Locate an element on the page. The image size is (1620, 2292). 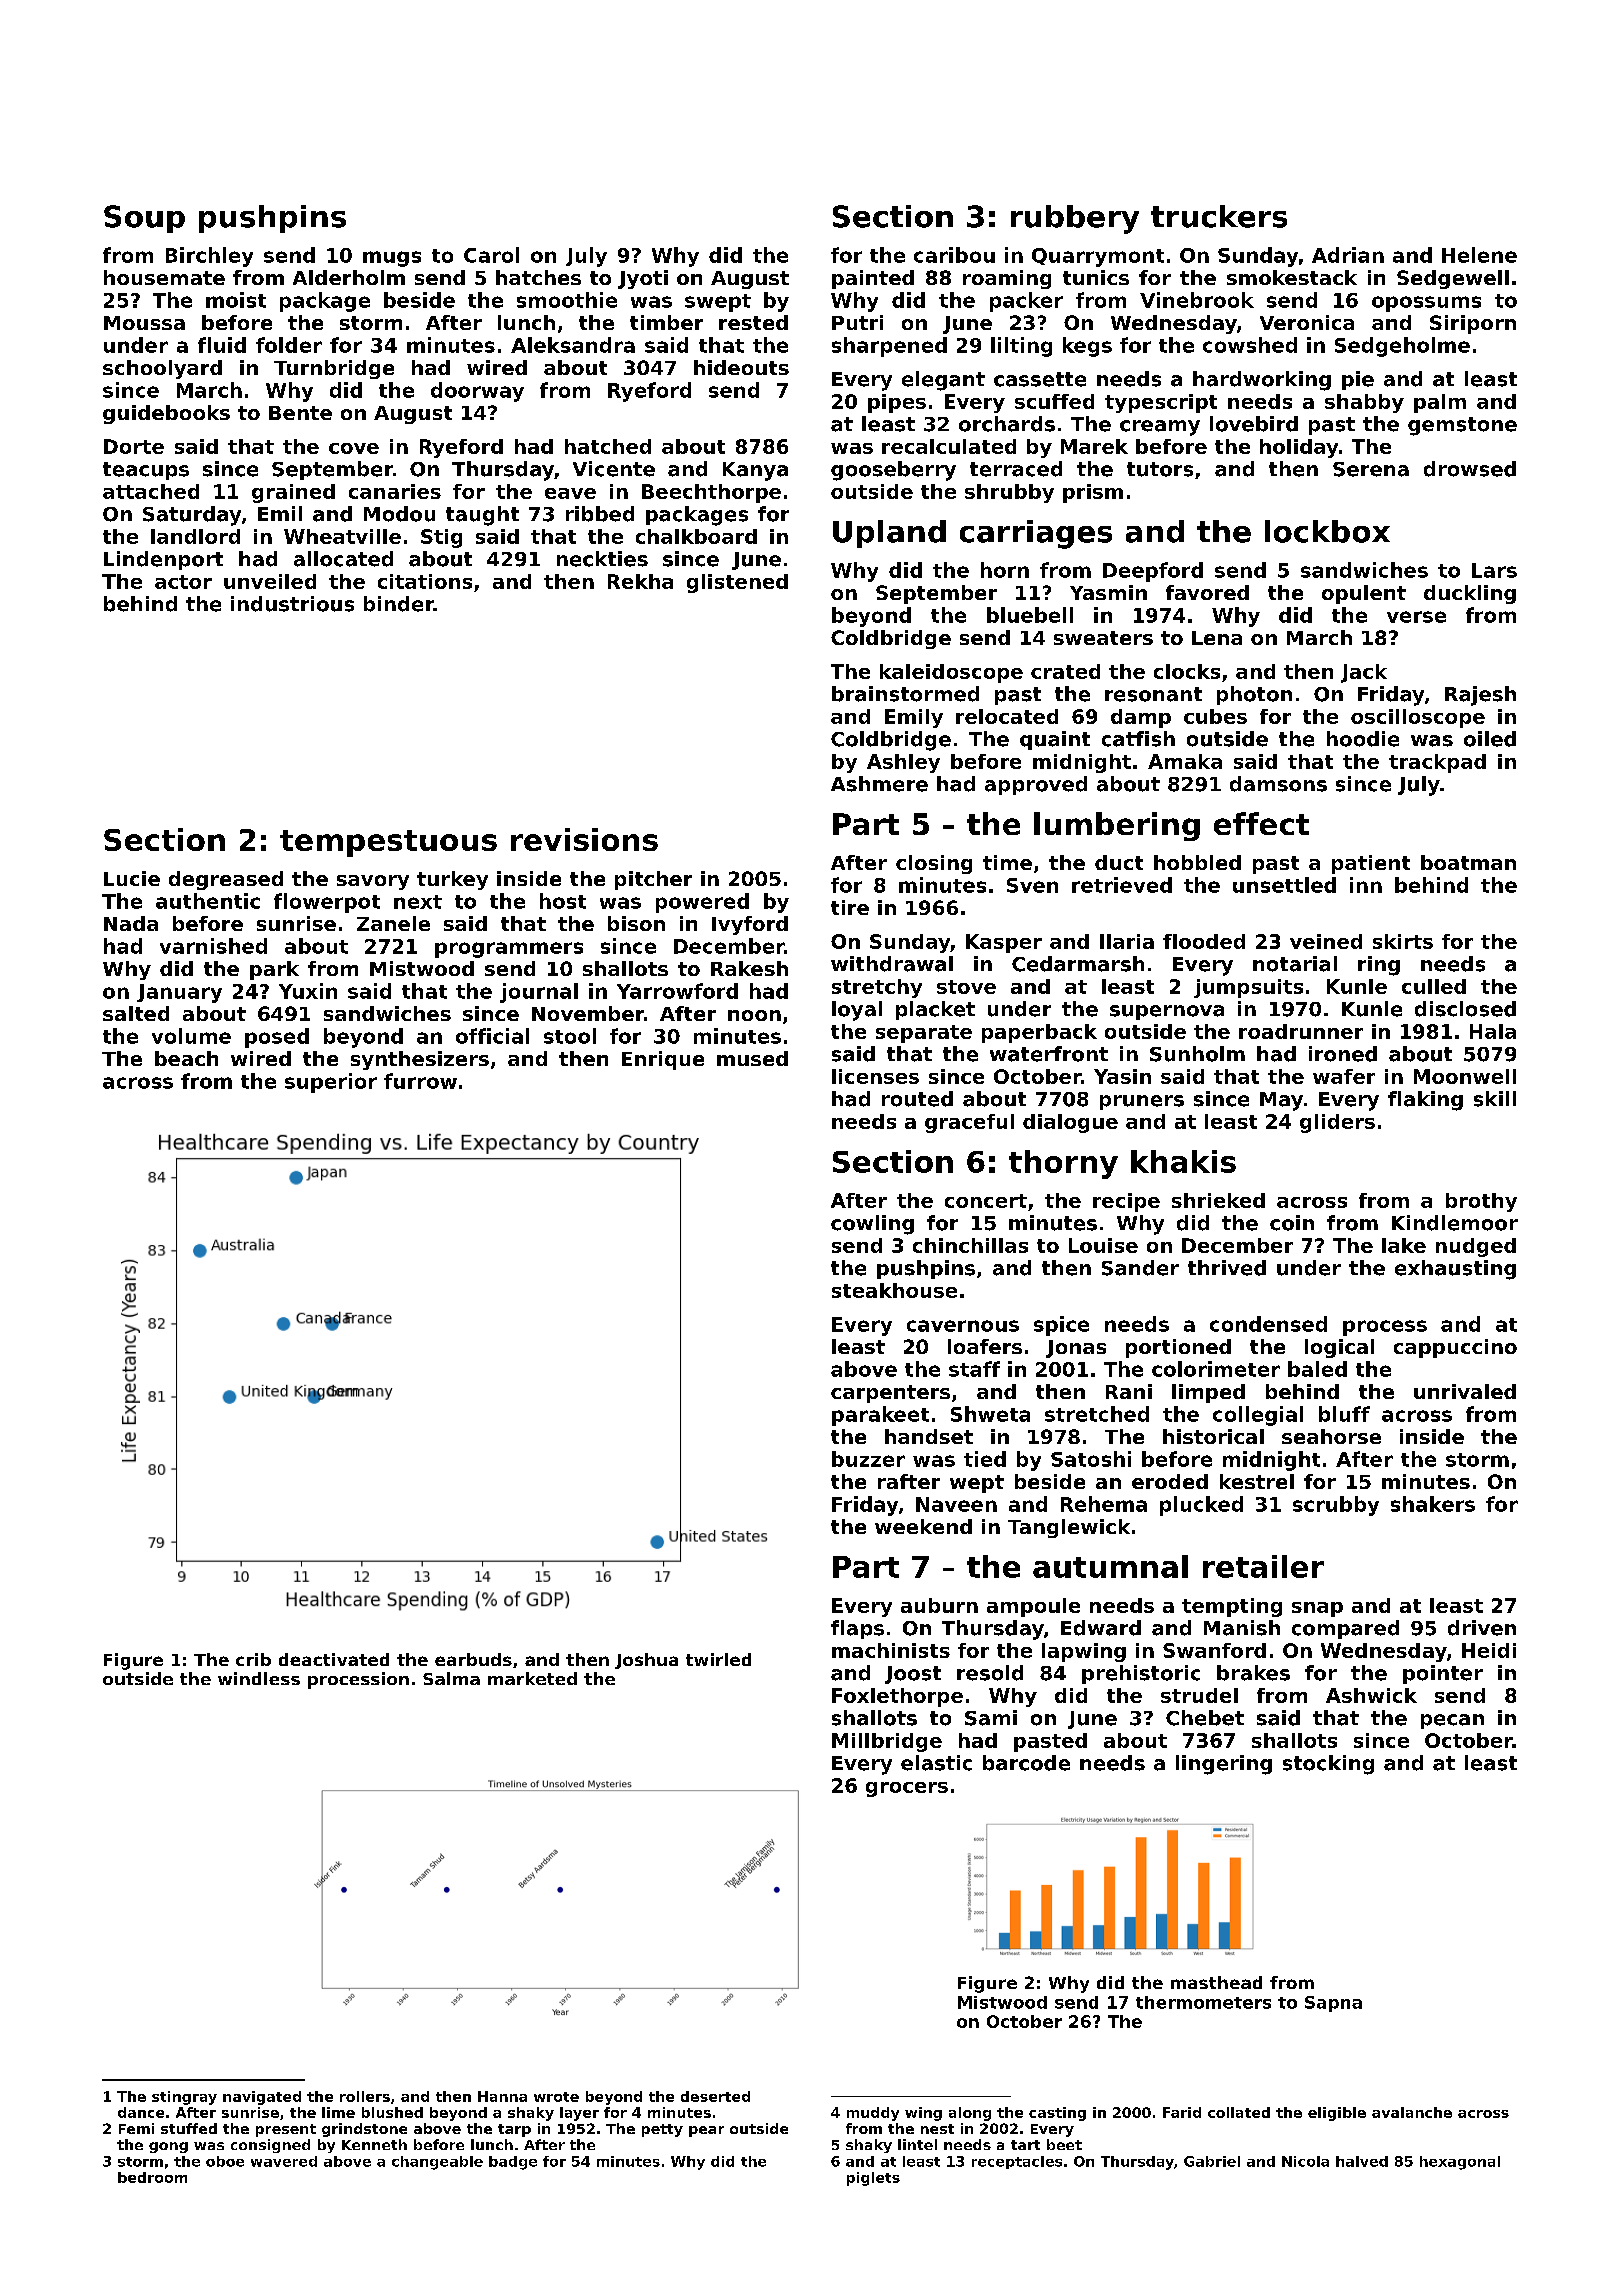
schoolyard is located at coordinates (162, 369).
